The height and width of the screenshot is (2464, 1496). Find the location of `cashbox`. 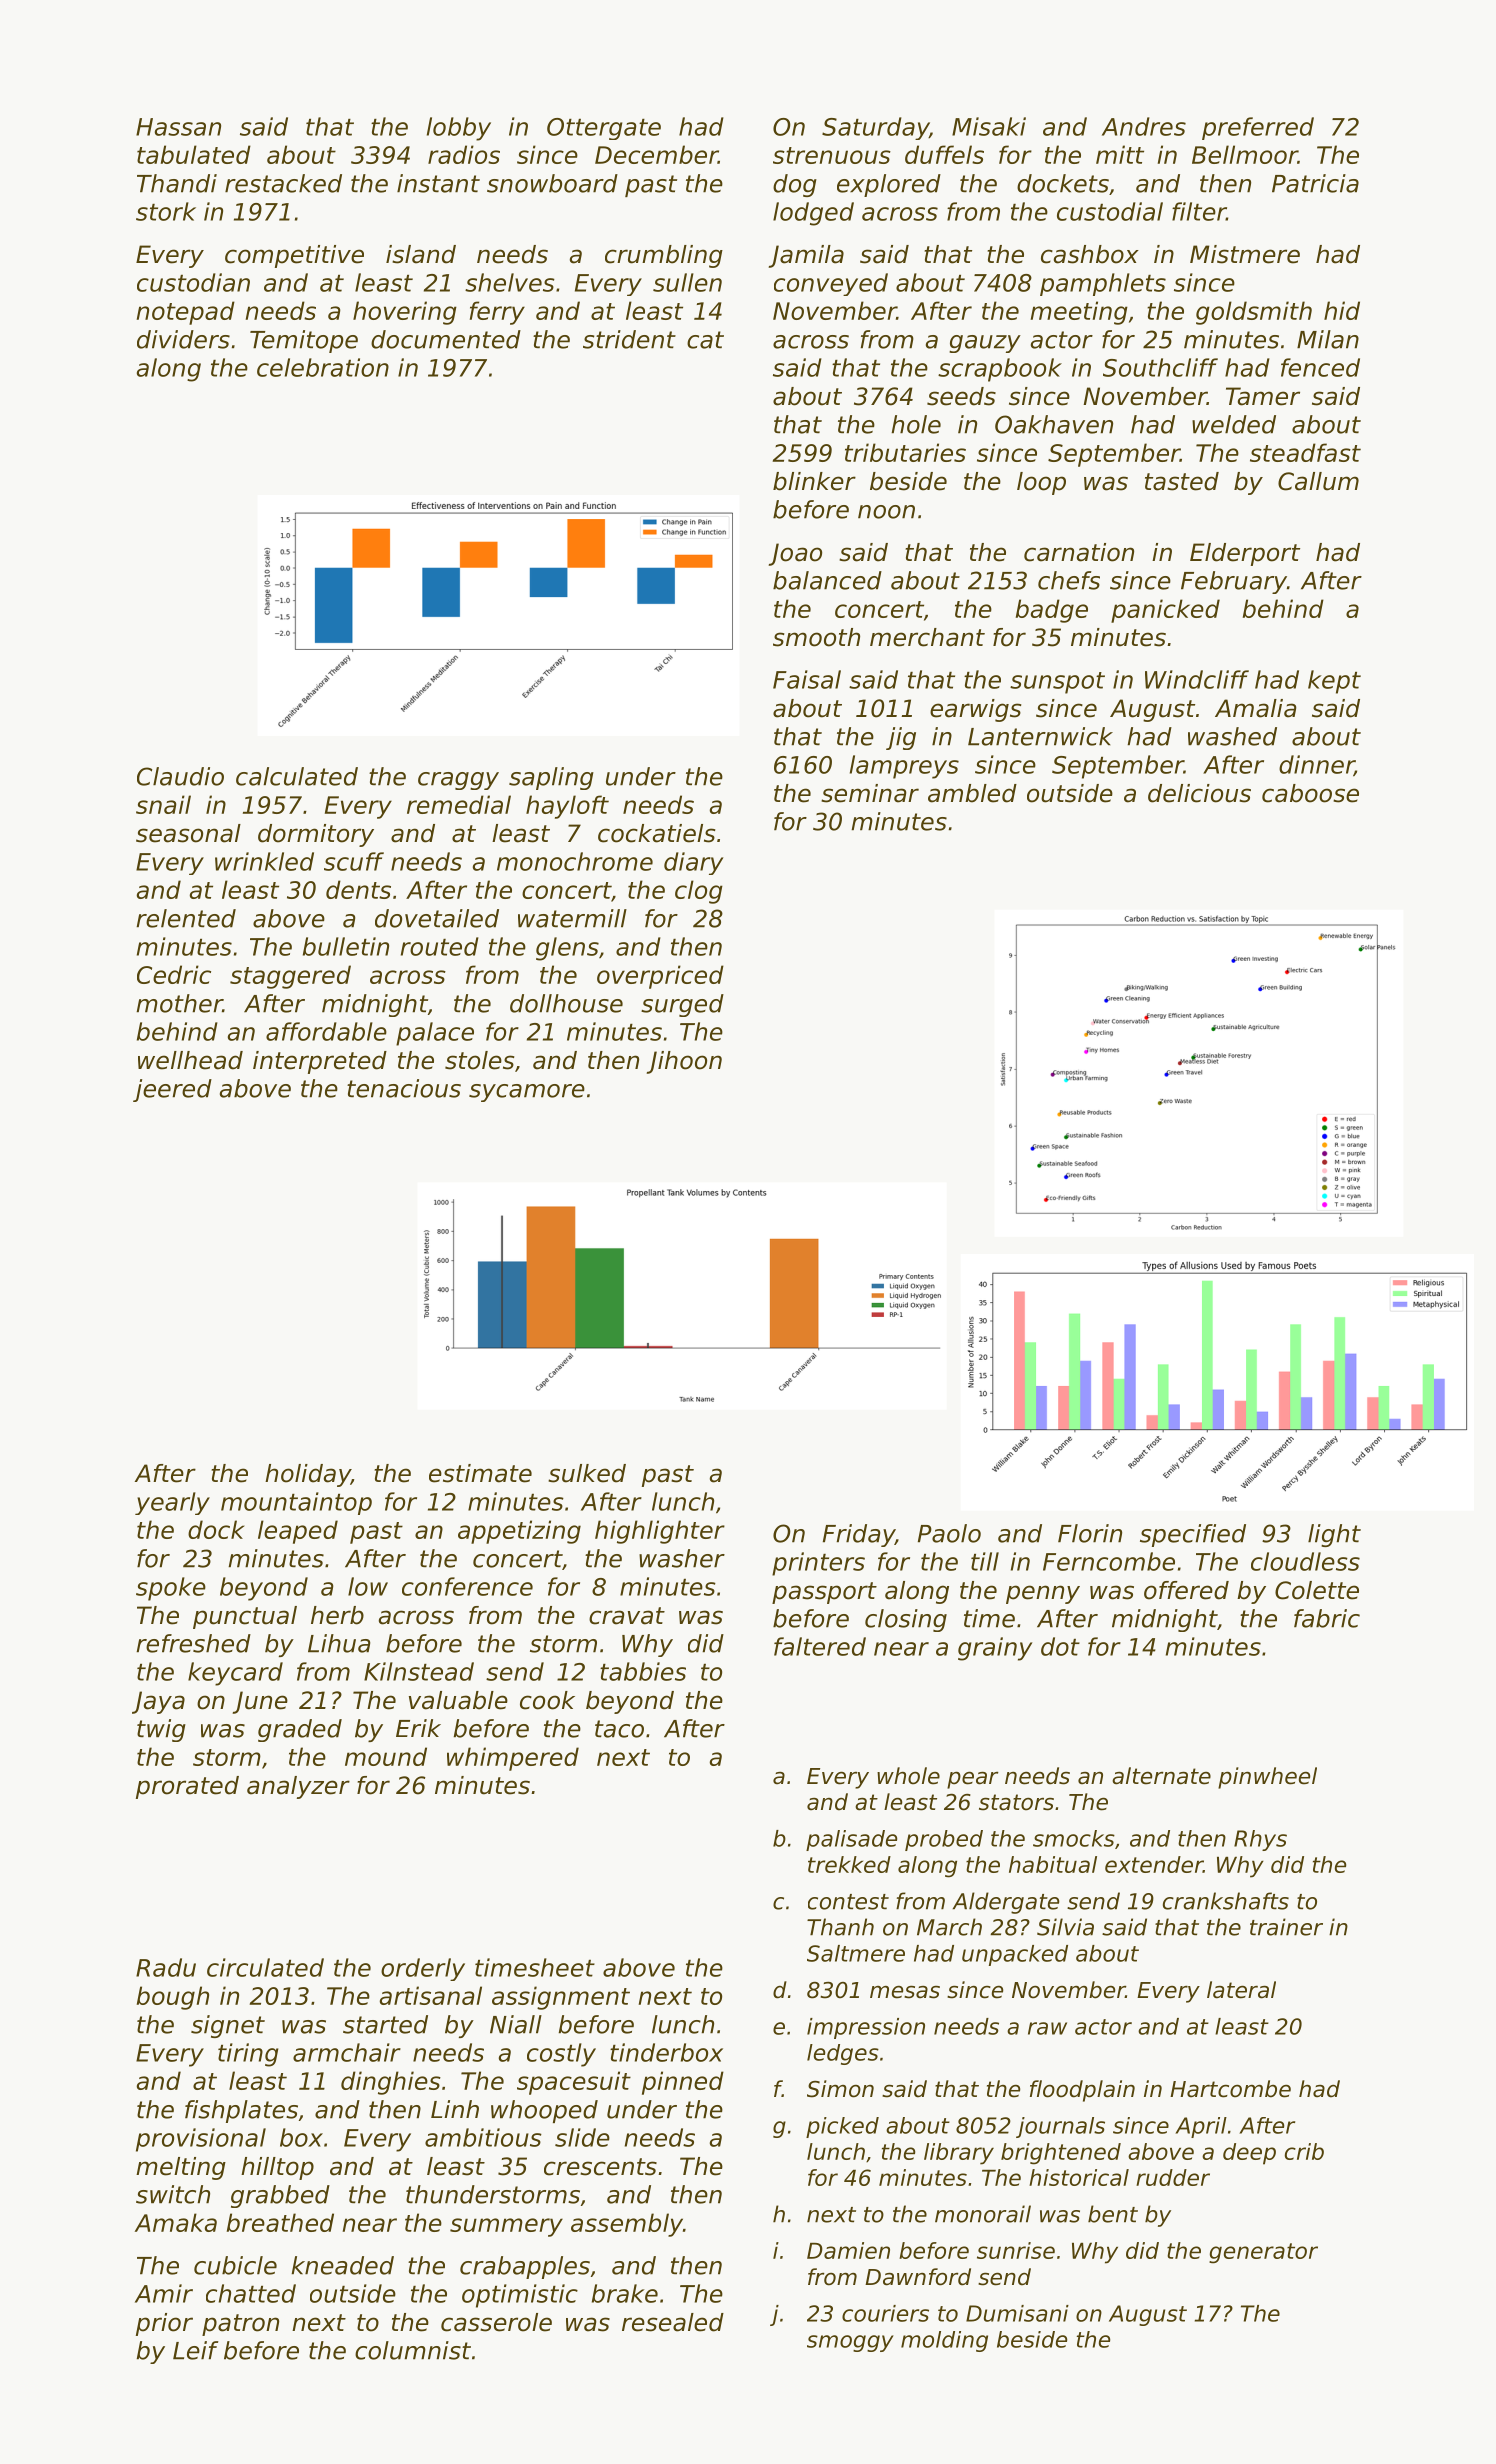

cashbox is located at coordinates (1090, 254).
